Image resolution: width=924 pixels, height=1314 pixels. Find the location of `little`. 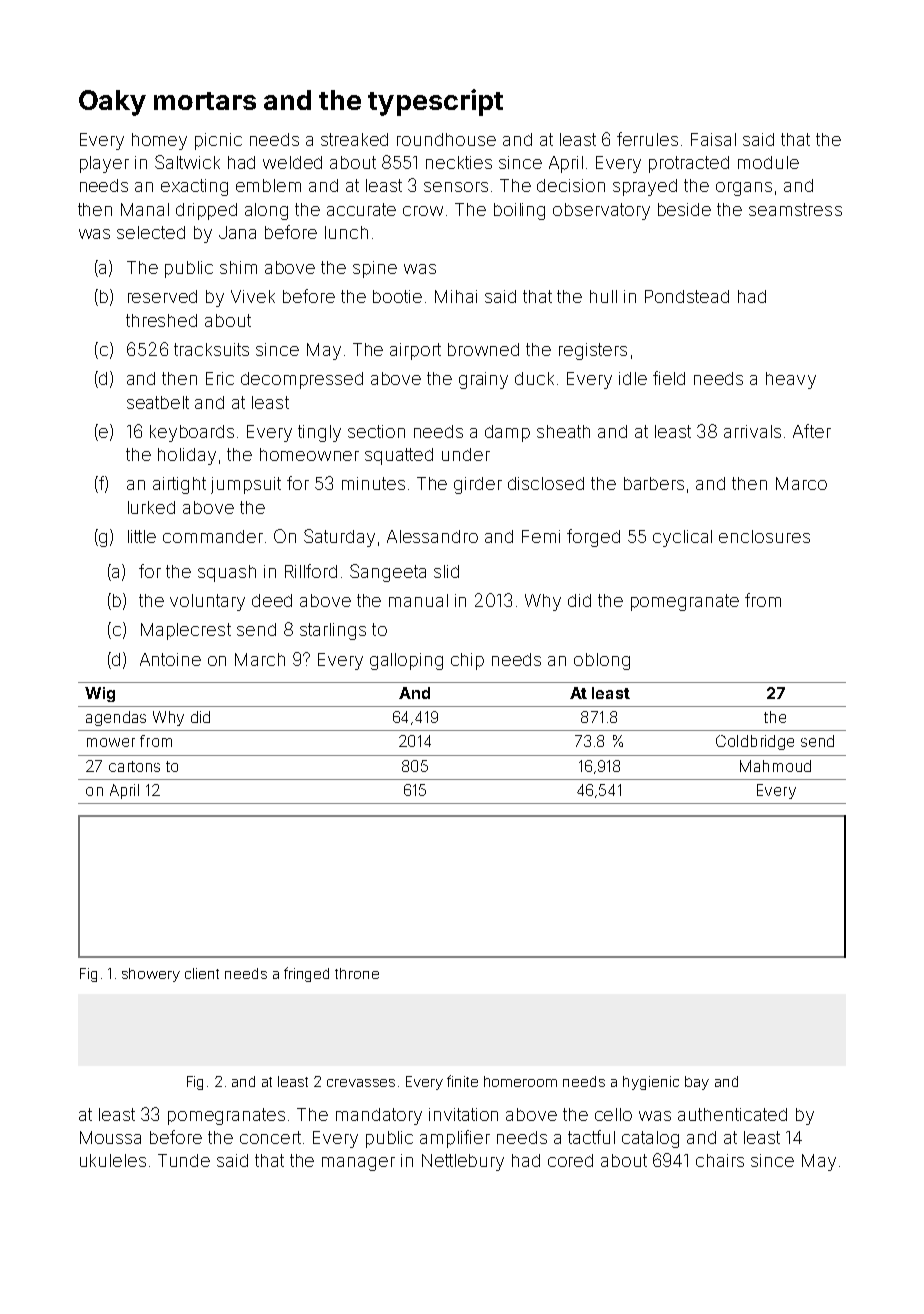

little is located at coordinates (142, 536).
